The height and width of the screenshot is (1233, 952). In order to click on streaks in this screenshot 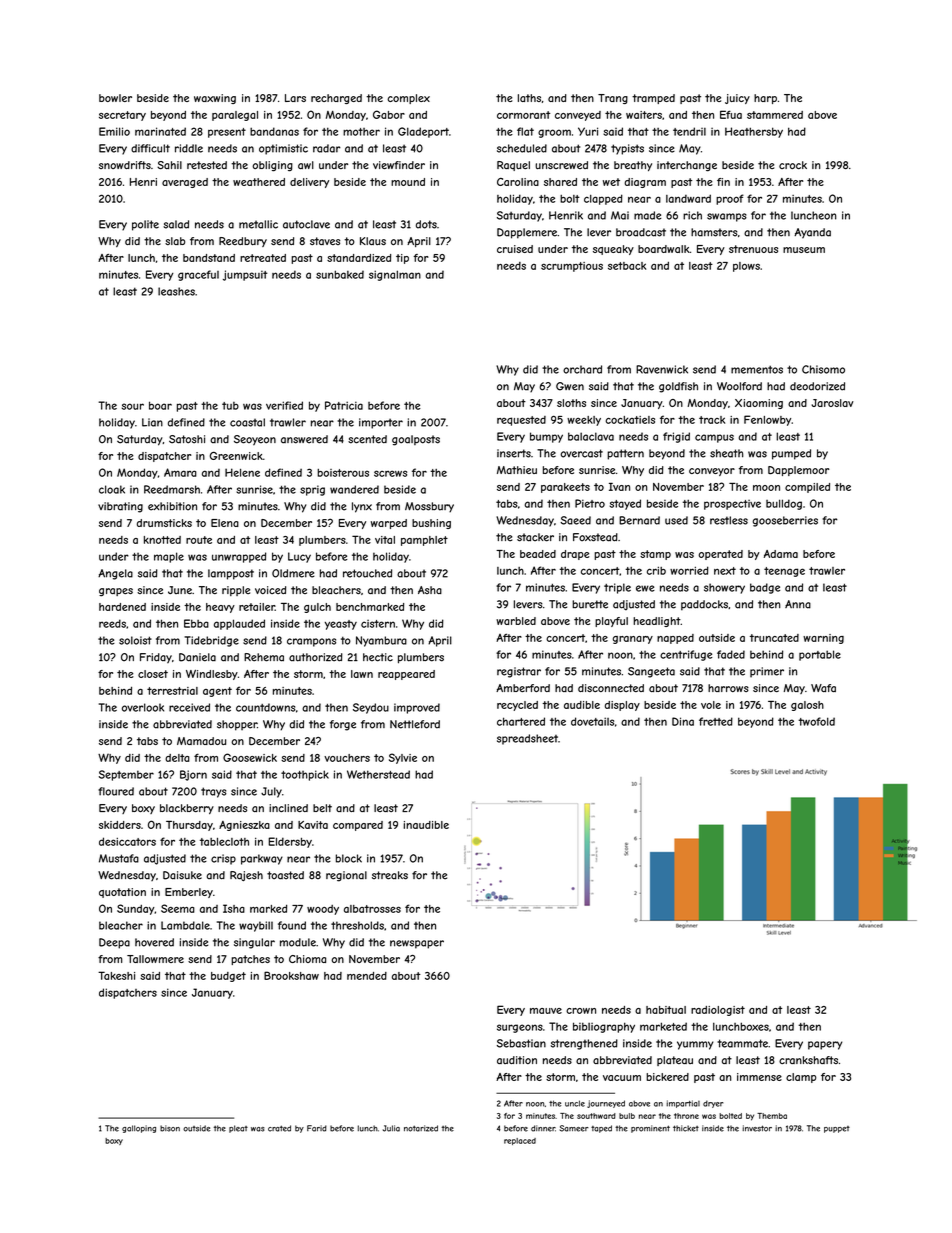, I will do `click(390, 875)`.
